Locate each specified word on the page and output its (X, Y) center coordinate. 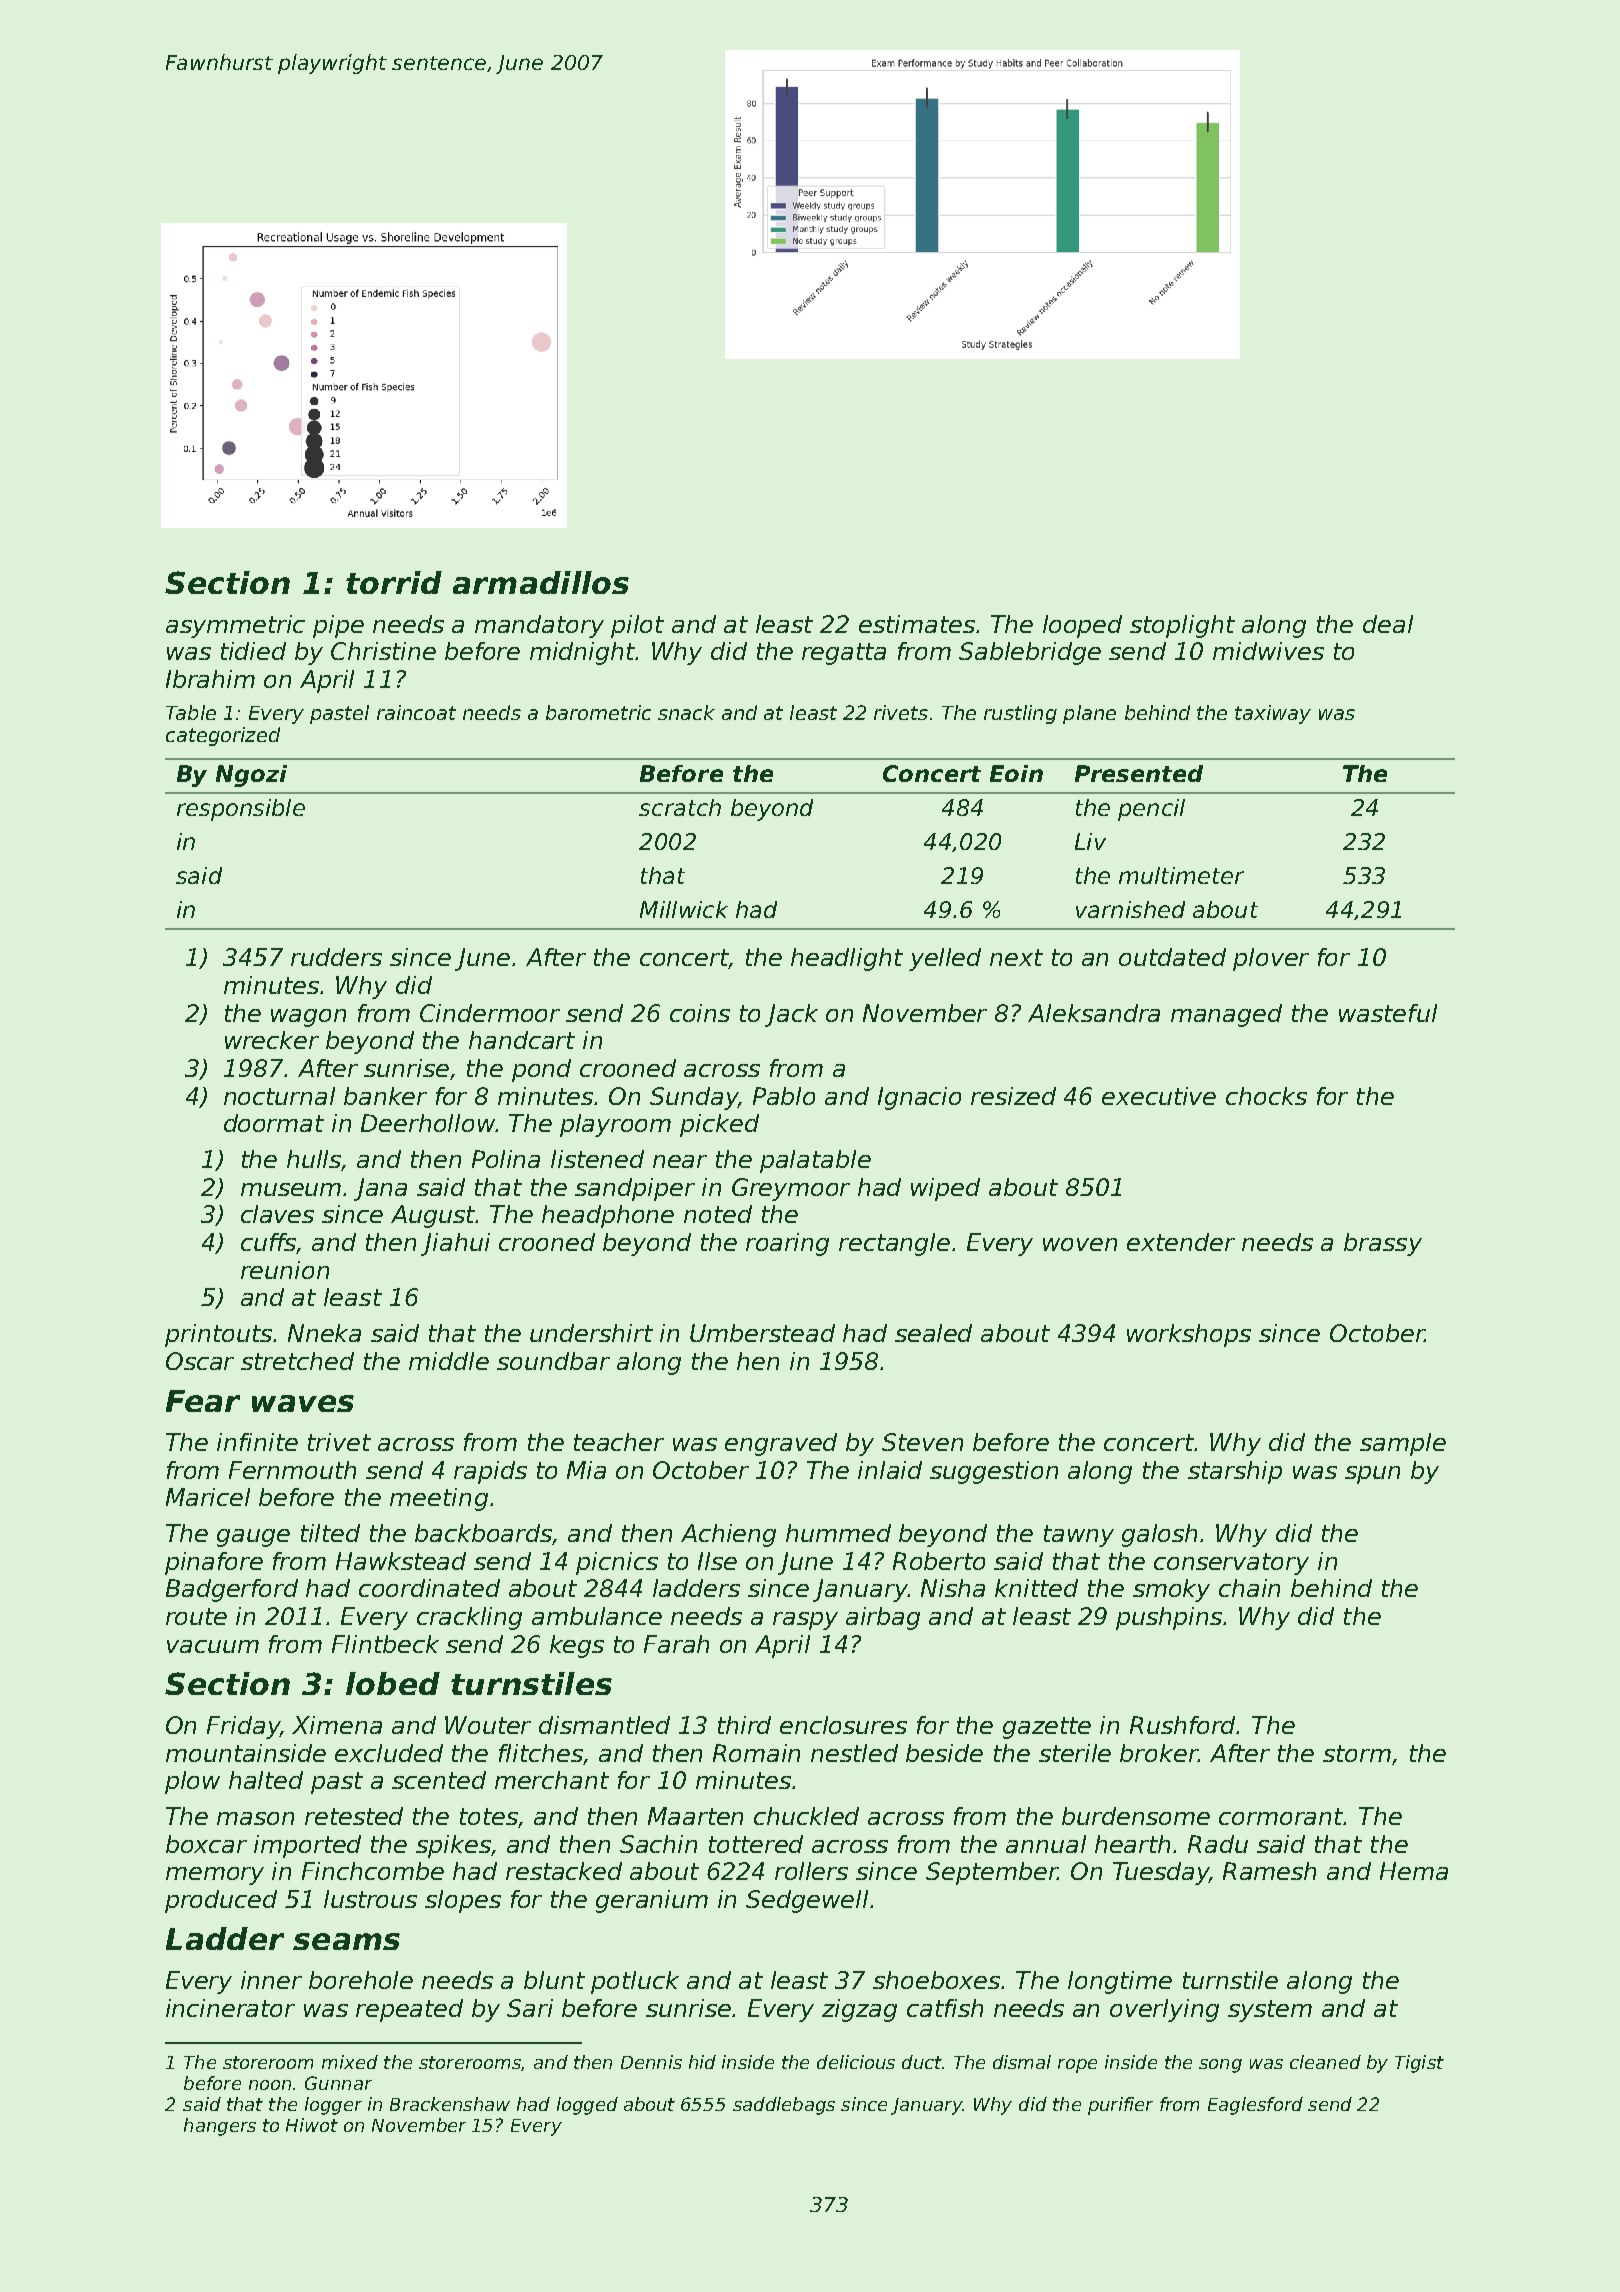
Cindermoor (490, 1013)
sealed (933, 1333)
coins (700, 1013)
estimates (917, 624)
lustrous (370, 1899)
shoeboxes (937, 1980)
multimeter (1181, 875)
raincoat (416, 712)
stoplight (1182, 626)
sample (1403, 1444)
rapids (490, 1472)
